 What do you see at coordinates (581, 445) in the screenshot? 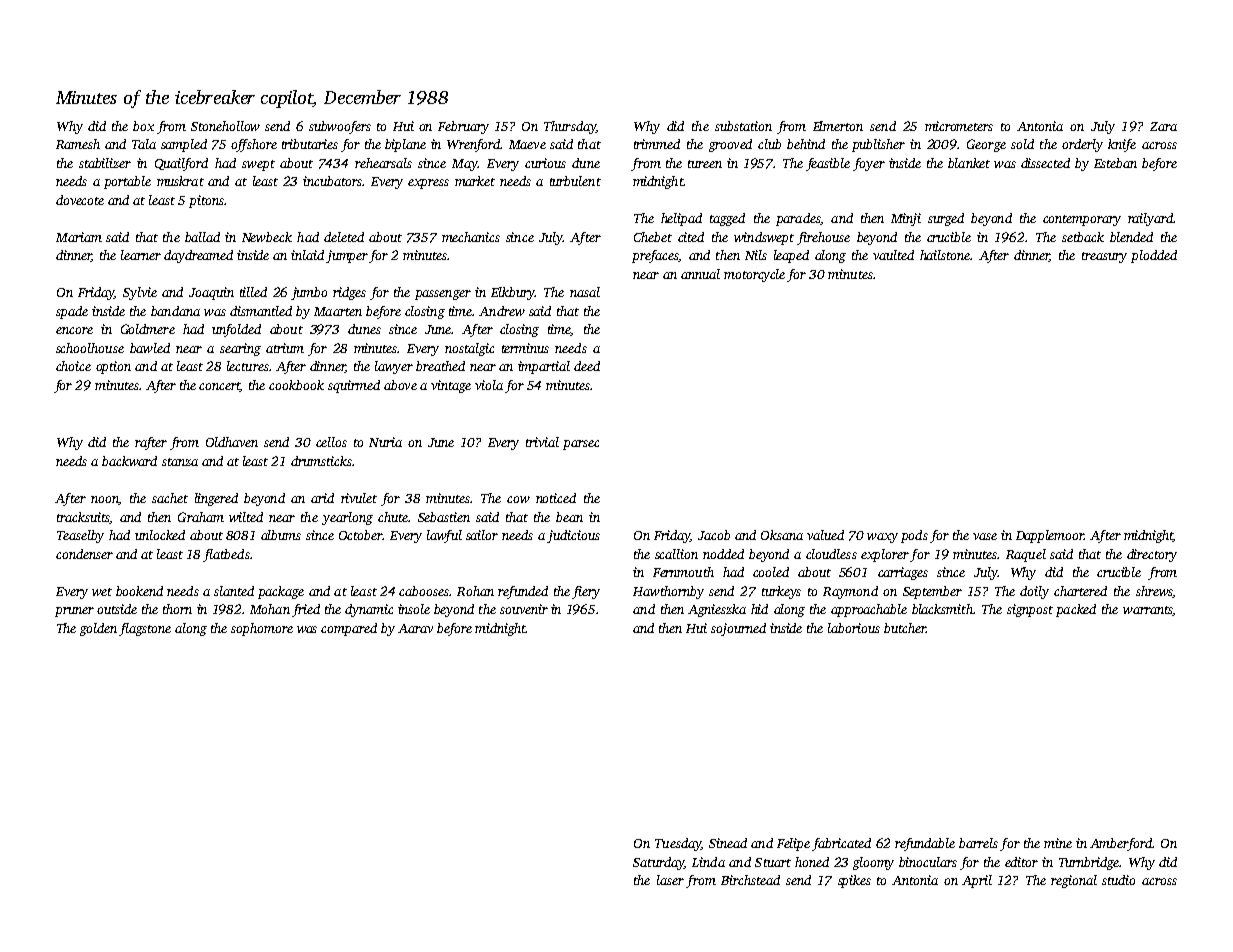
I see `parsec` at bounding box center [581, 445].
